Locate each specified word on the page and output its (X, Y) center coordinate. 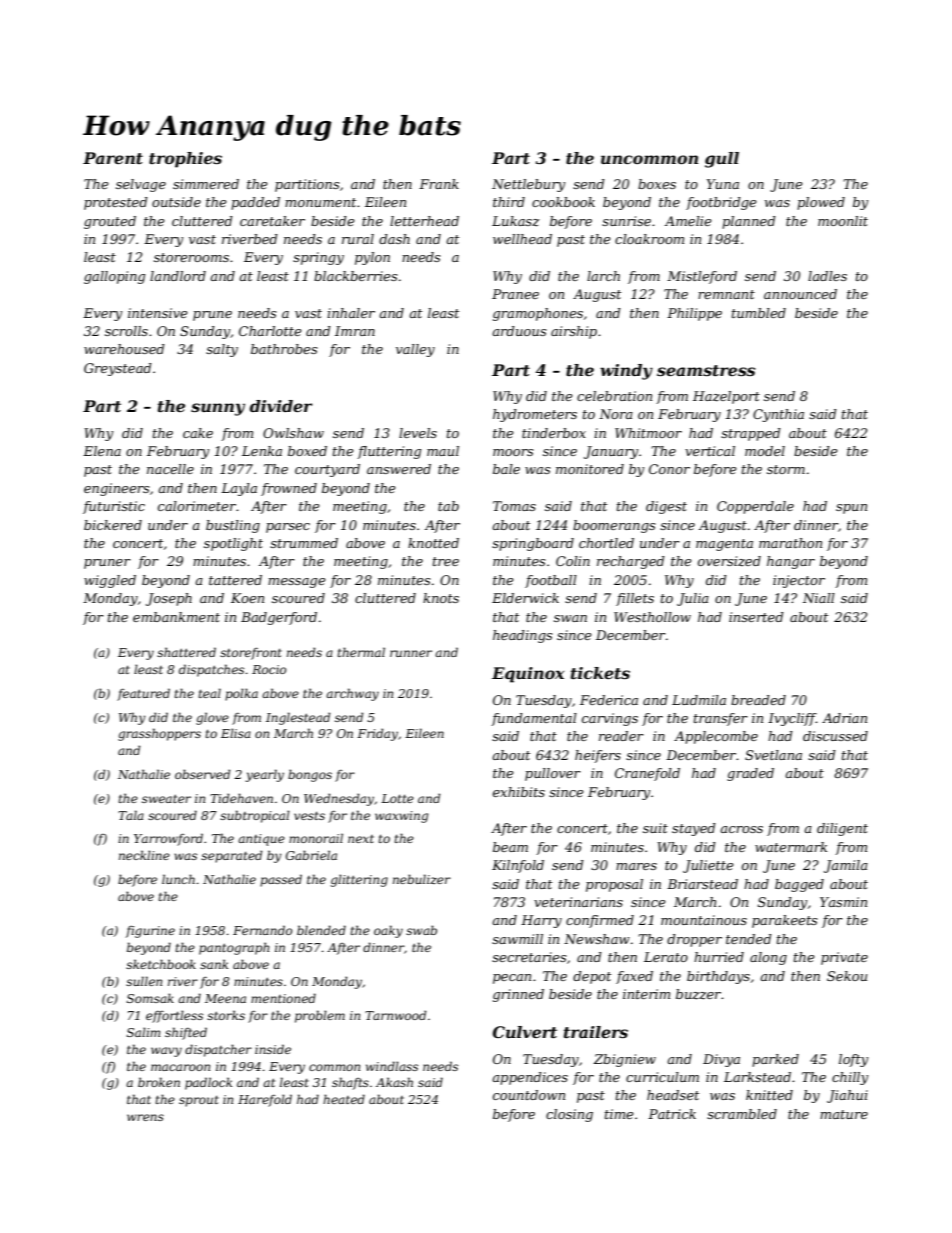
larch (603, 276)
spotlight (233, 544)
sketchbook (161, 964)
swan (570, 618)
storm (786, 469)
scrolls (126, 331)
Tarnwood (396, 1015)
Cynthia (778, 415)
